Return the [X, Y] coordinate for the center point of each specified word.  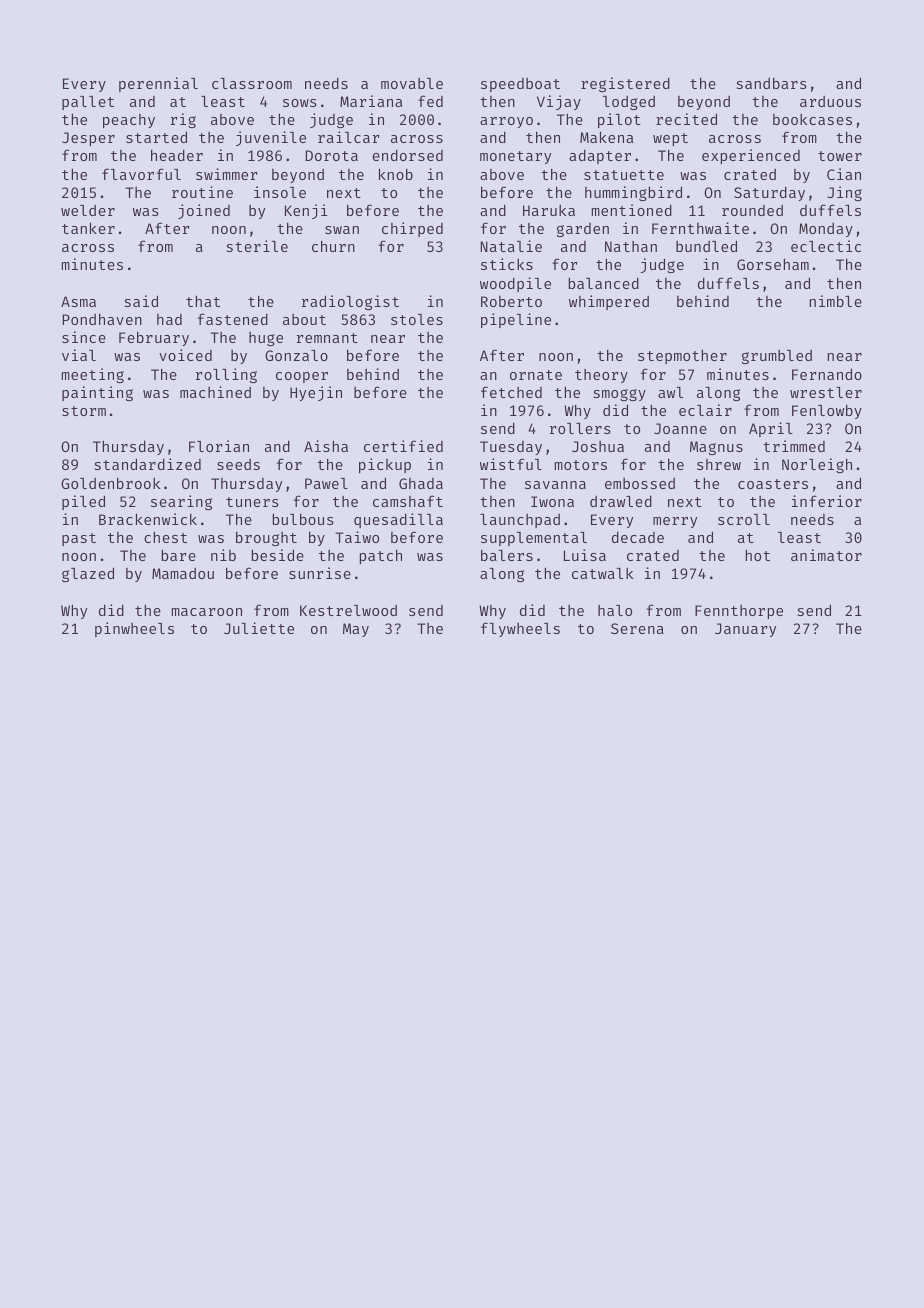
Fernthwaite [700, 228]
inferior [827, 501]
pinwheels [134, 629]
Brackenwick [148, 519]
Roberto [511, 301]
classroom [252, 83]
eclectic [826, 246]
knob [396, 174]
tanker [88, 228]
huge [266, 339]
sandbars [772, 83]
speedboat [520, 85]
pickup [385, 465]
